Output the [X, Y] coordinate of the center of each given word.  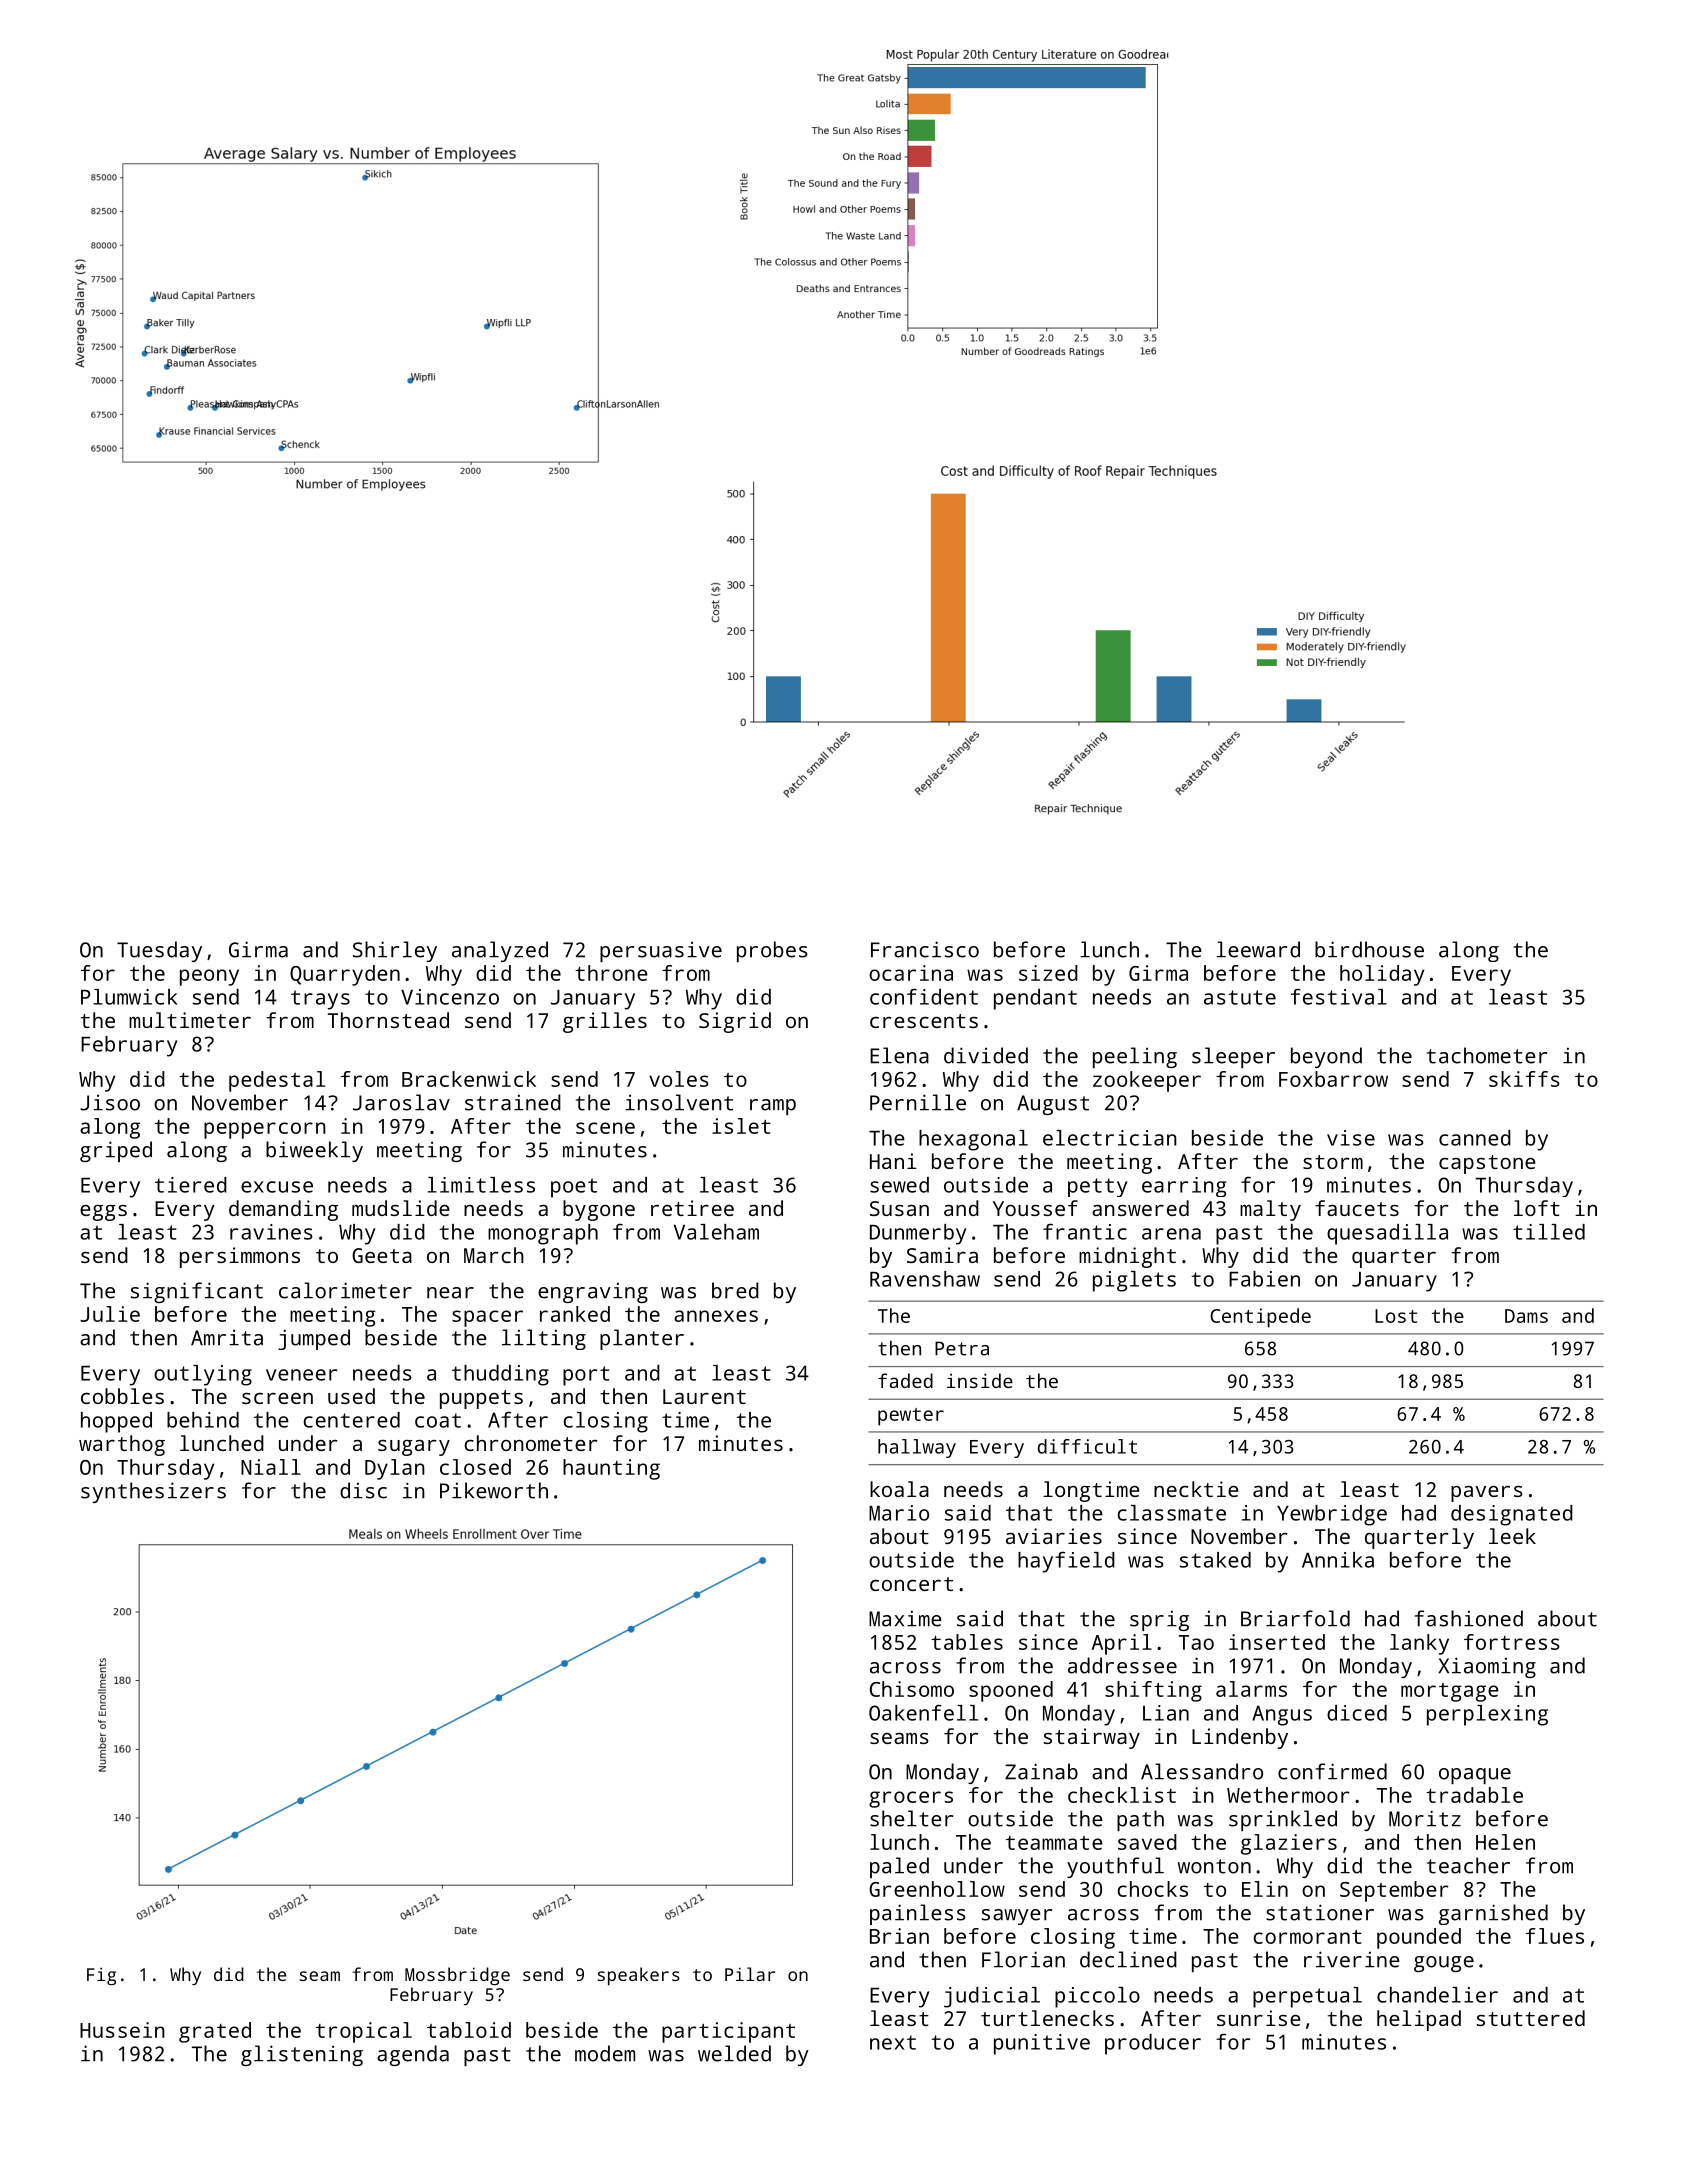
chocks [1153, 1889]
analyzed [500, 951]
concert [911, 1584]
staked [1215, 1560]
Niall [271, 1467]
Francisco [925, 949]
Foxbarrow [1333, 1079]
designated [1512, 1515]
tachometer [1487, 1055]
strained [513, 1102]
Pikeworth [494, 1490]
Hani [893, 1161]
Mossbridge [457, 1976]
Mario [899, 1513]
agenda [413, 2055]
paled [899, 1867]
